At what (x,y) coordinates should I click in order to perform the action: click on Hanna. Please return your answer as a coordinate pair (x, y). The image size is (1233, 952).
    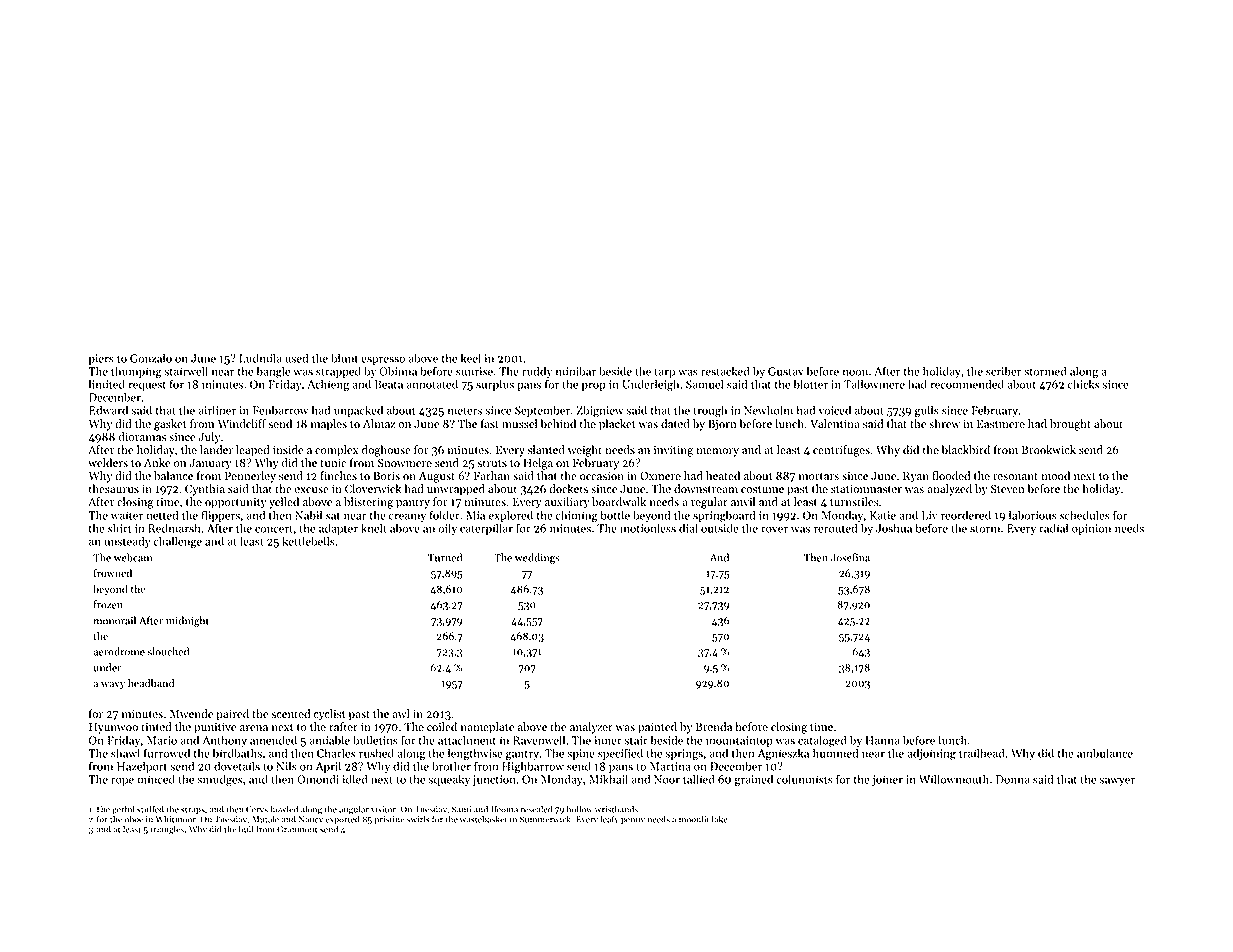
    Looking at the image, I should click on (883, 740).
